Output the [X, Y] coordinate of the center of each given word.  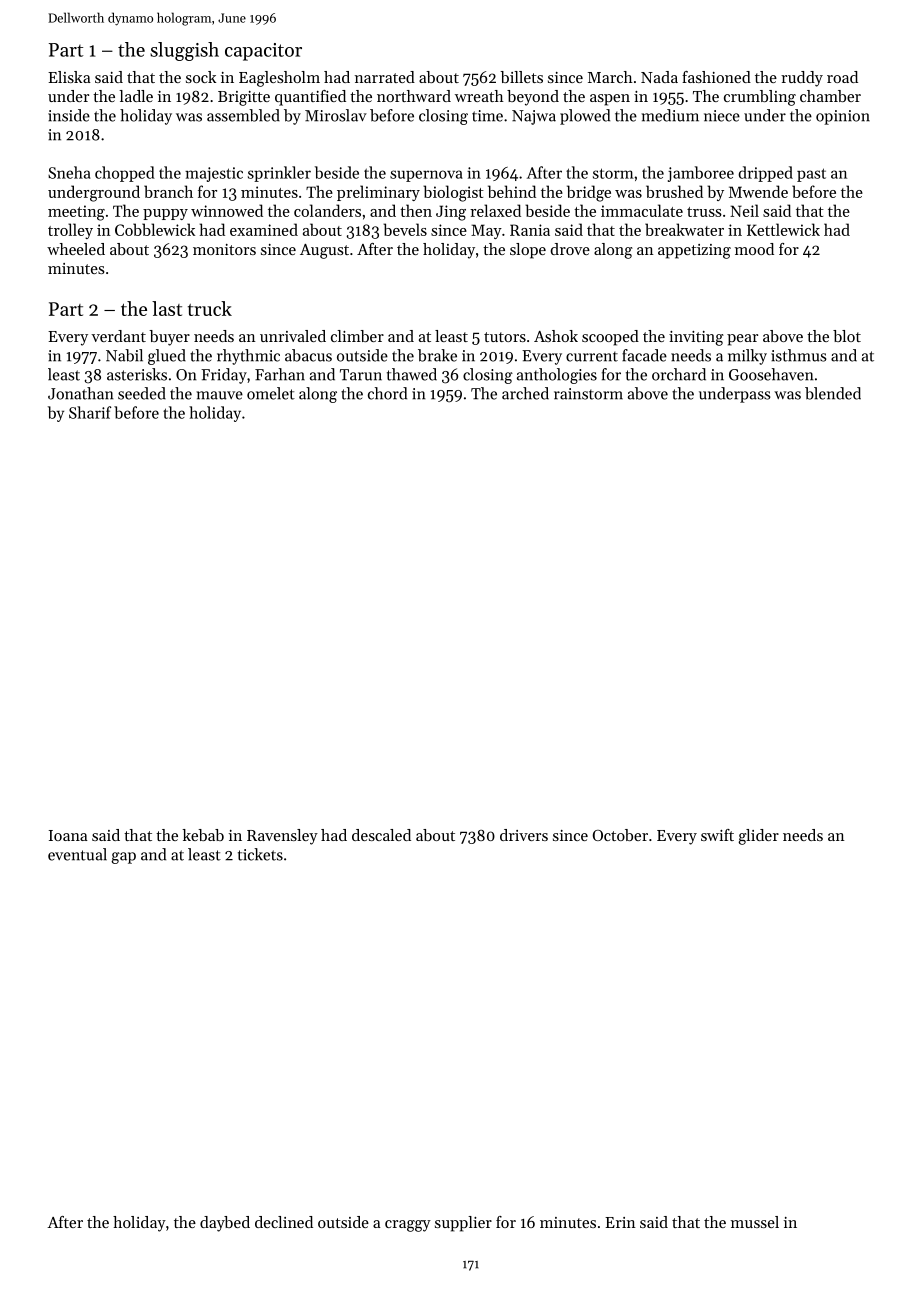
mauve [219, 395]
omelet [271, 393]
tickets [260, 854]
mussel [755, 1222]
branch [168, 191]
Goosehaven [771, 374]
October [620, 835]
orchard [679, 374]
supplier [463, 1224]
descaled [381, 835]
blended [833, 393]
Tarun [361, 375]
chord [387, 393]
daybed [225, 1224]
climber [357, 336]
